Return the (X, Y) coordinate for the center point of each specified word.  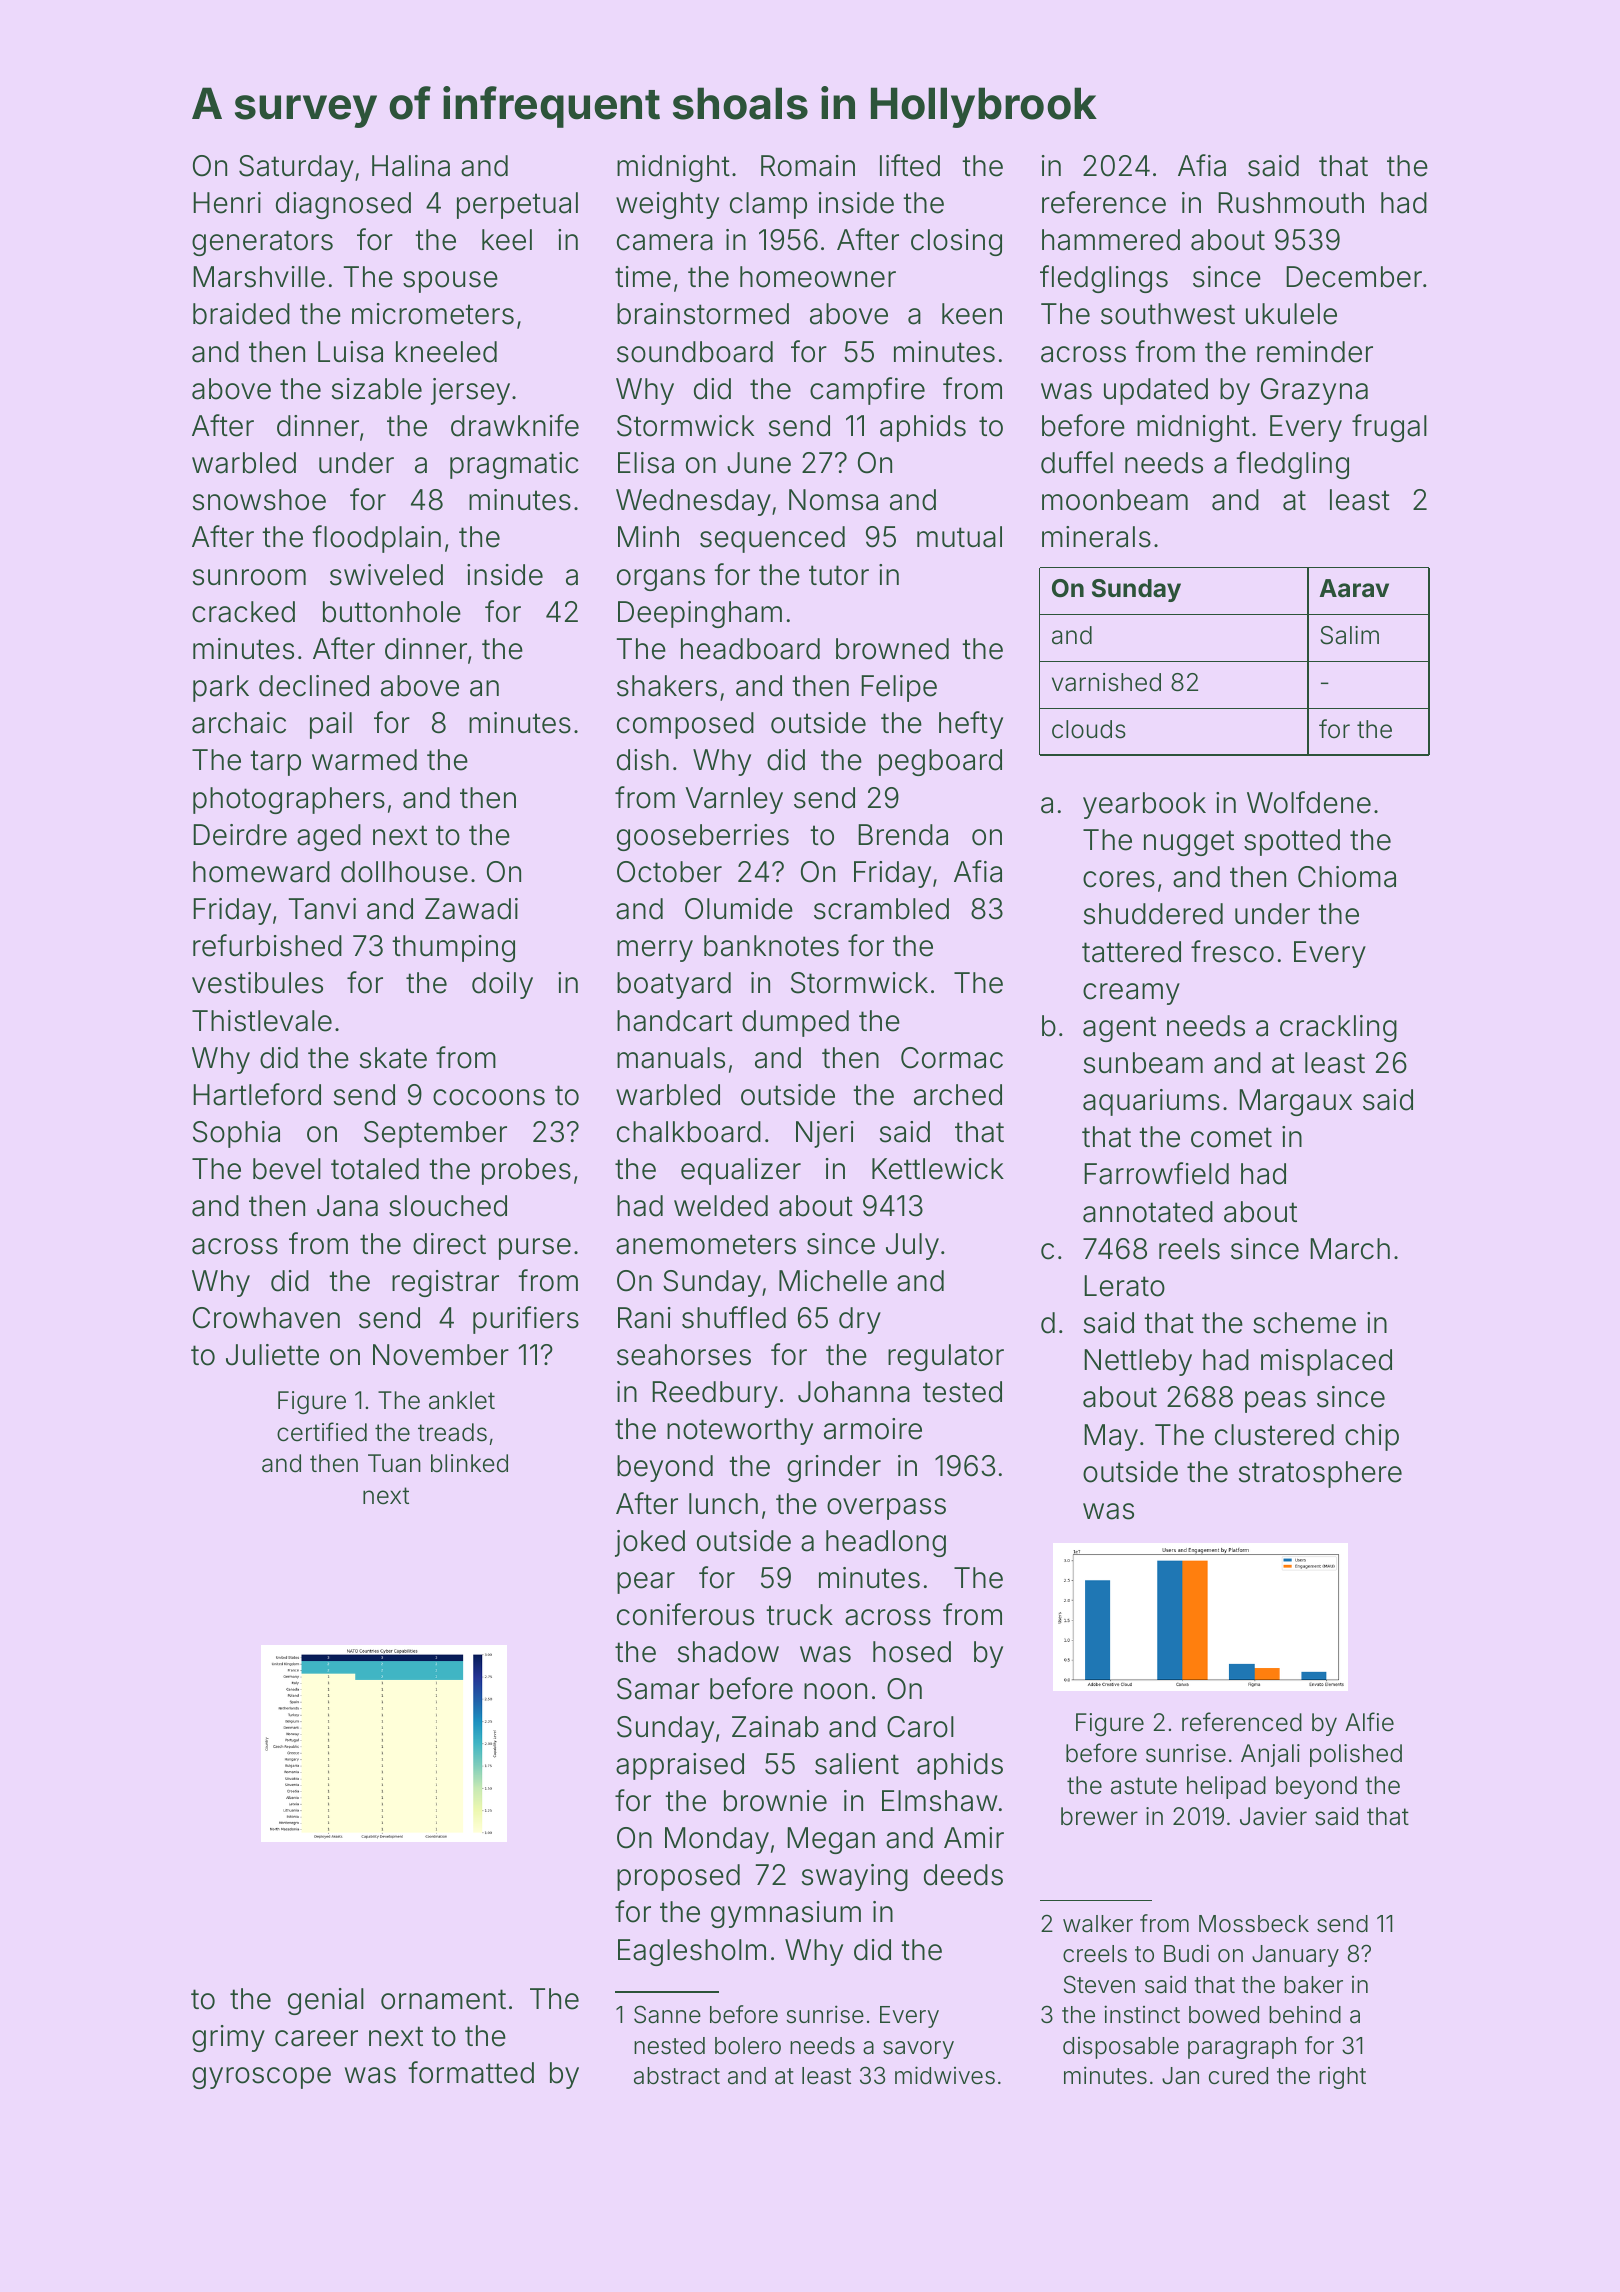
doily (502, 985)
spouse (450, 282)
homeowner (818, 277)
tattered (1131, 952)
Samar (658, 1689)
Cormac (952, 1058)
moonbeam (1115, 500)
